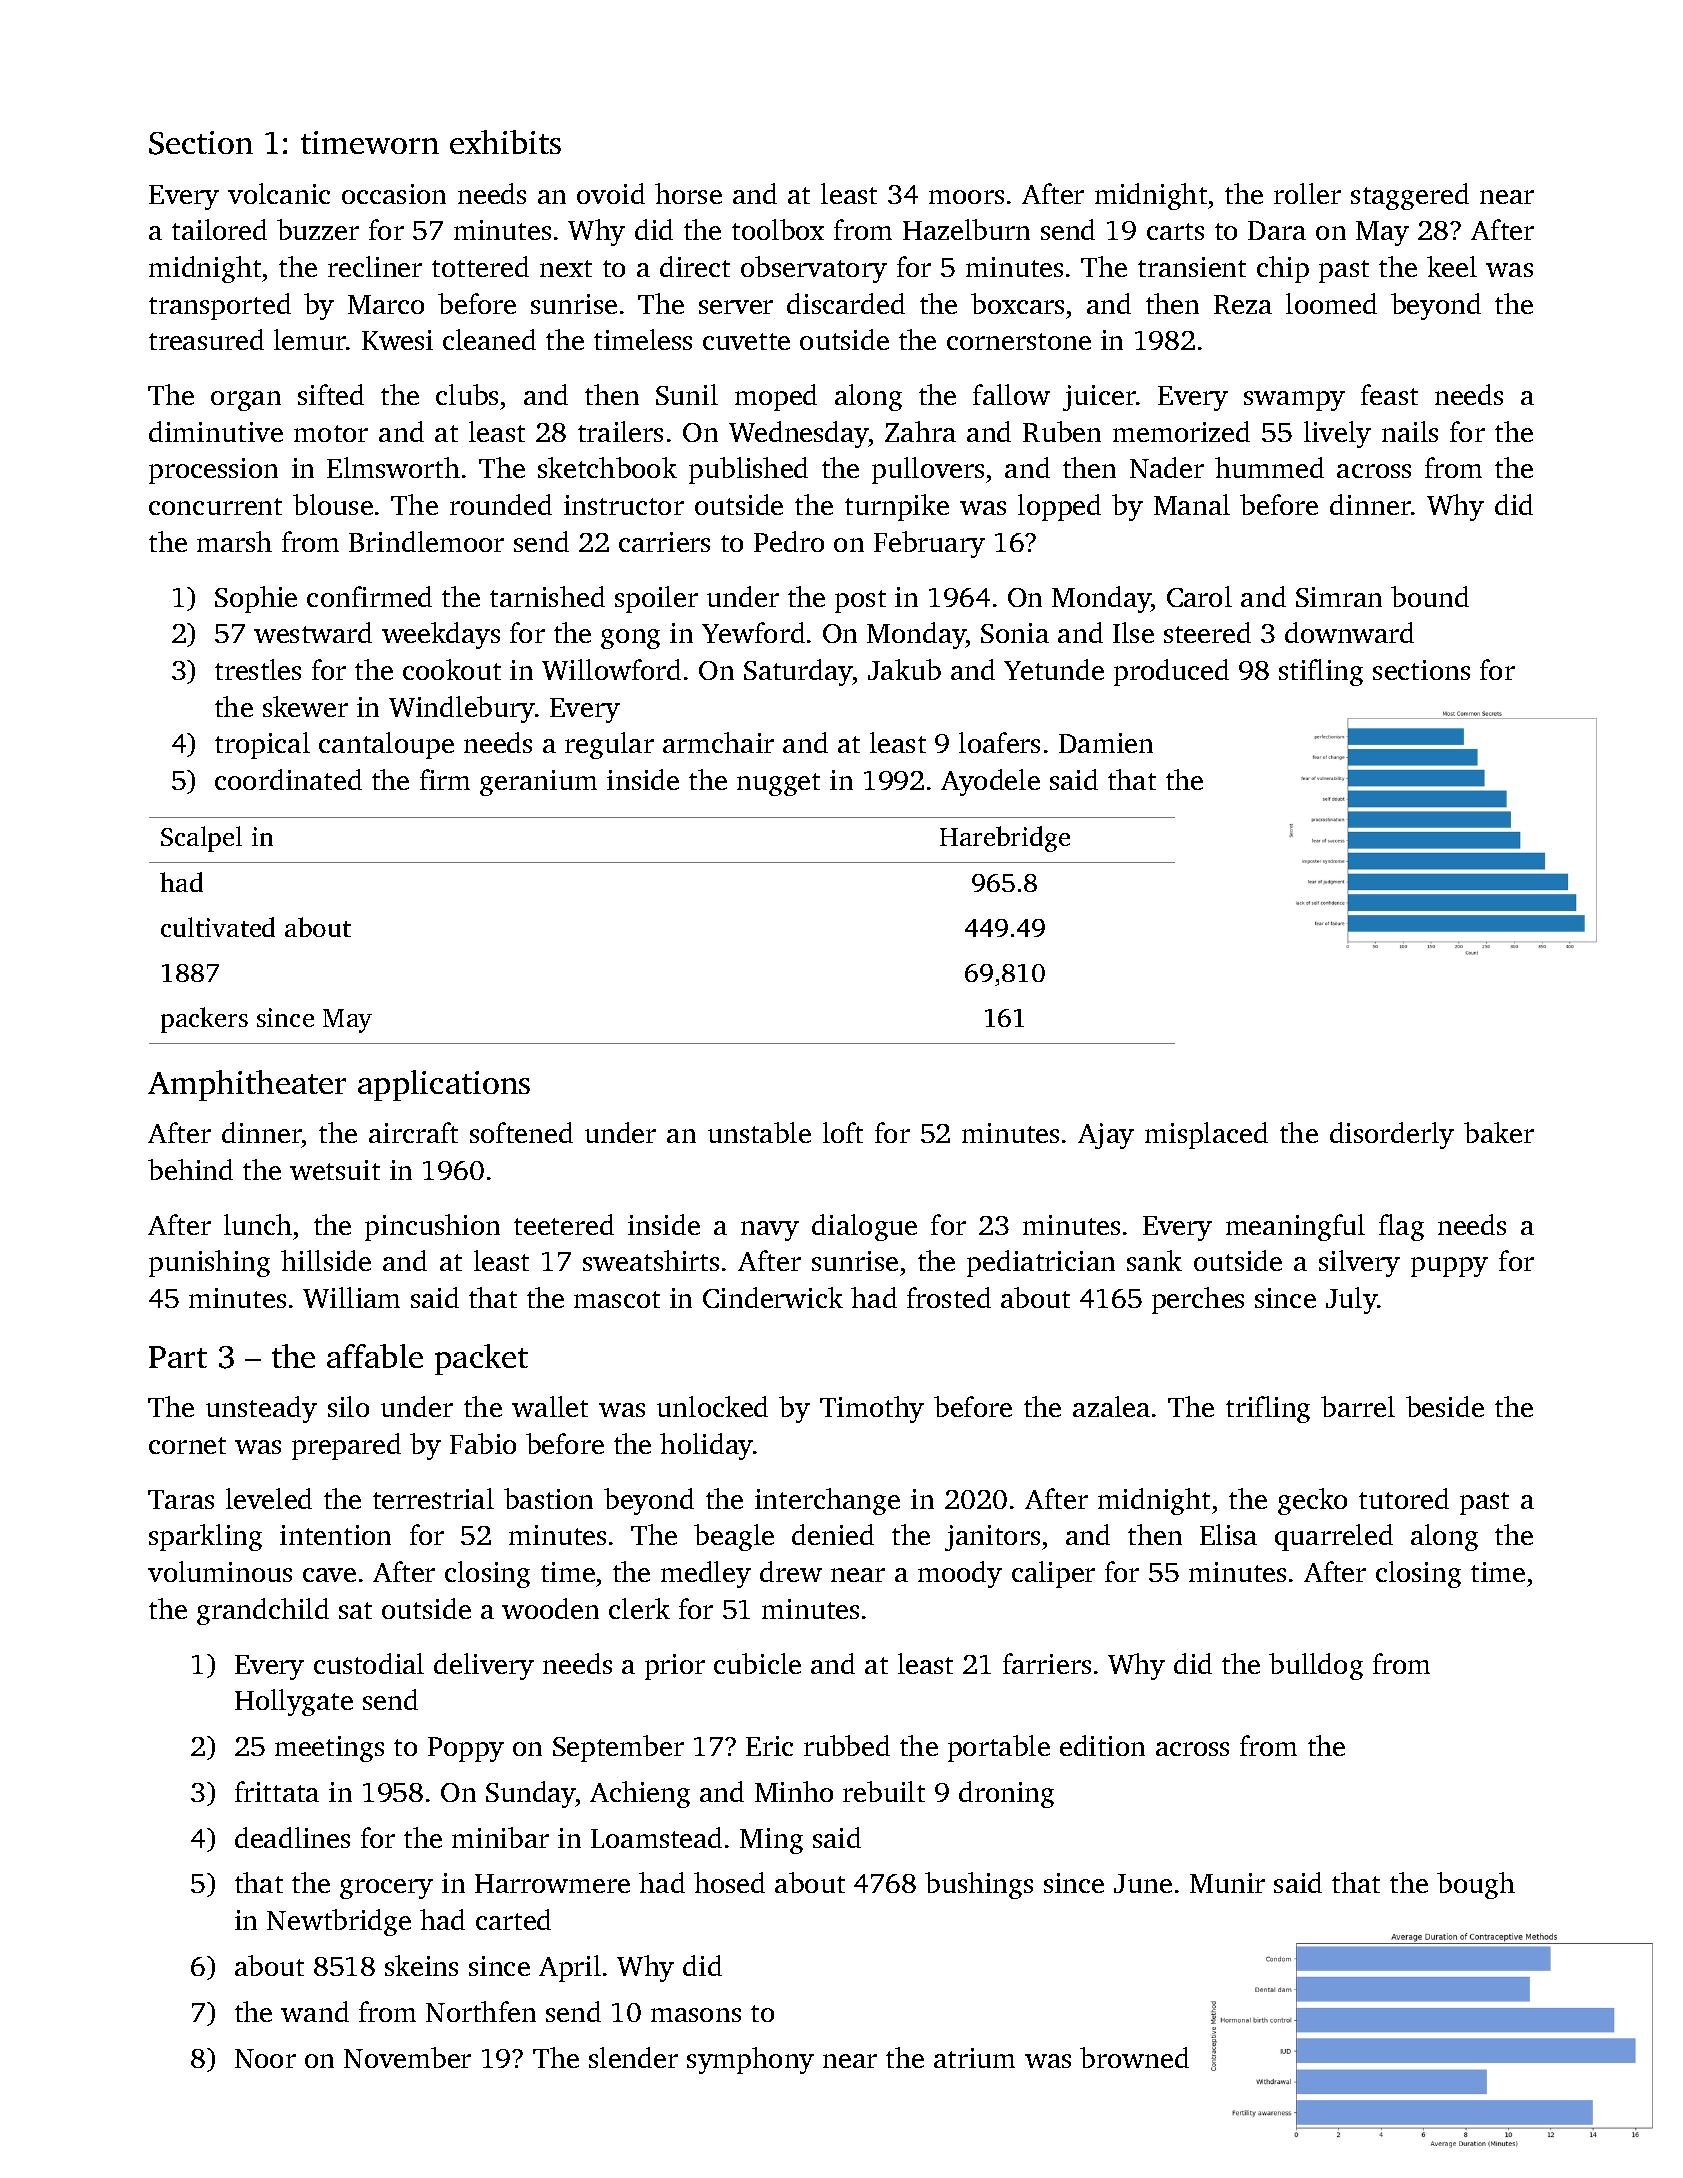 This document has height=2178, width=1683. What do you see at coordinates (864, 1227) in the document?
I see `dialogue` at bounding box center [864, 1227].
